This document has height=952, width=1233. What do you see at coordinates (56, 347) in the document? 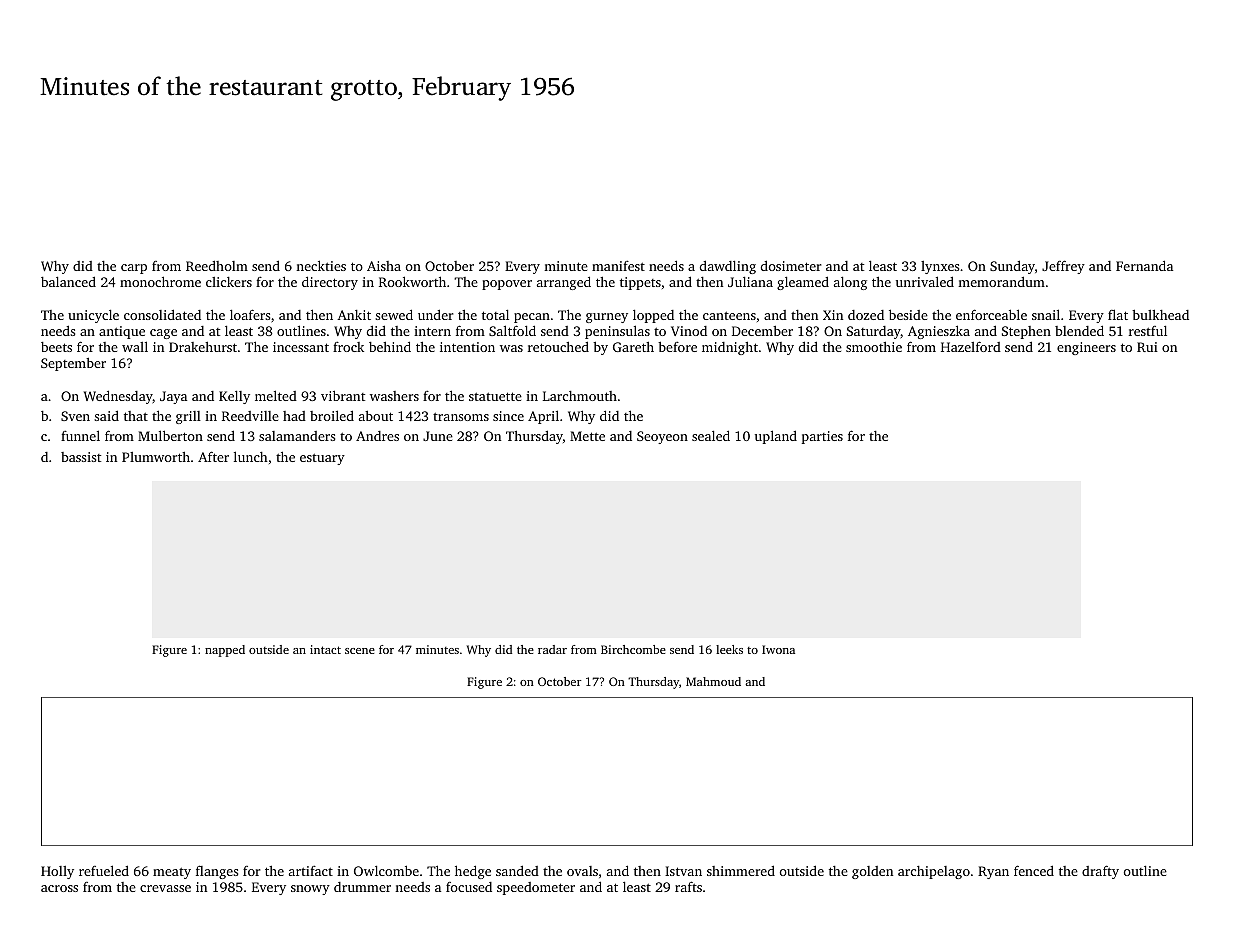
I see `beets` at bounding box center [56, 347].
